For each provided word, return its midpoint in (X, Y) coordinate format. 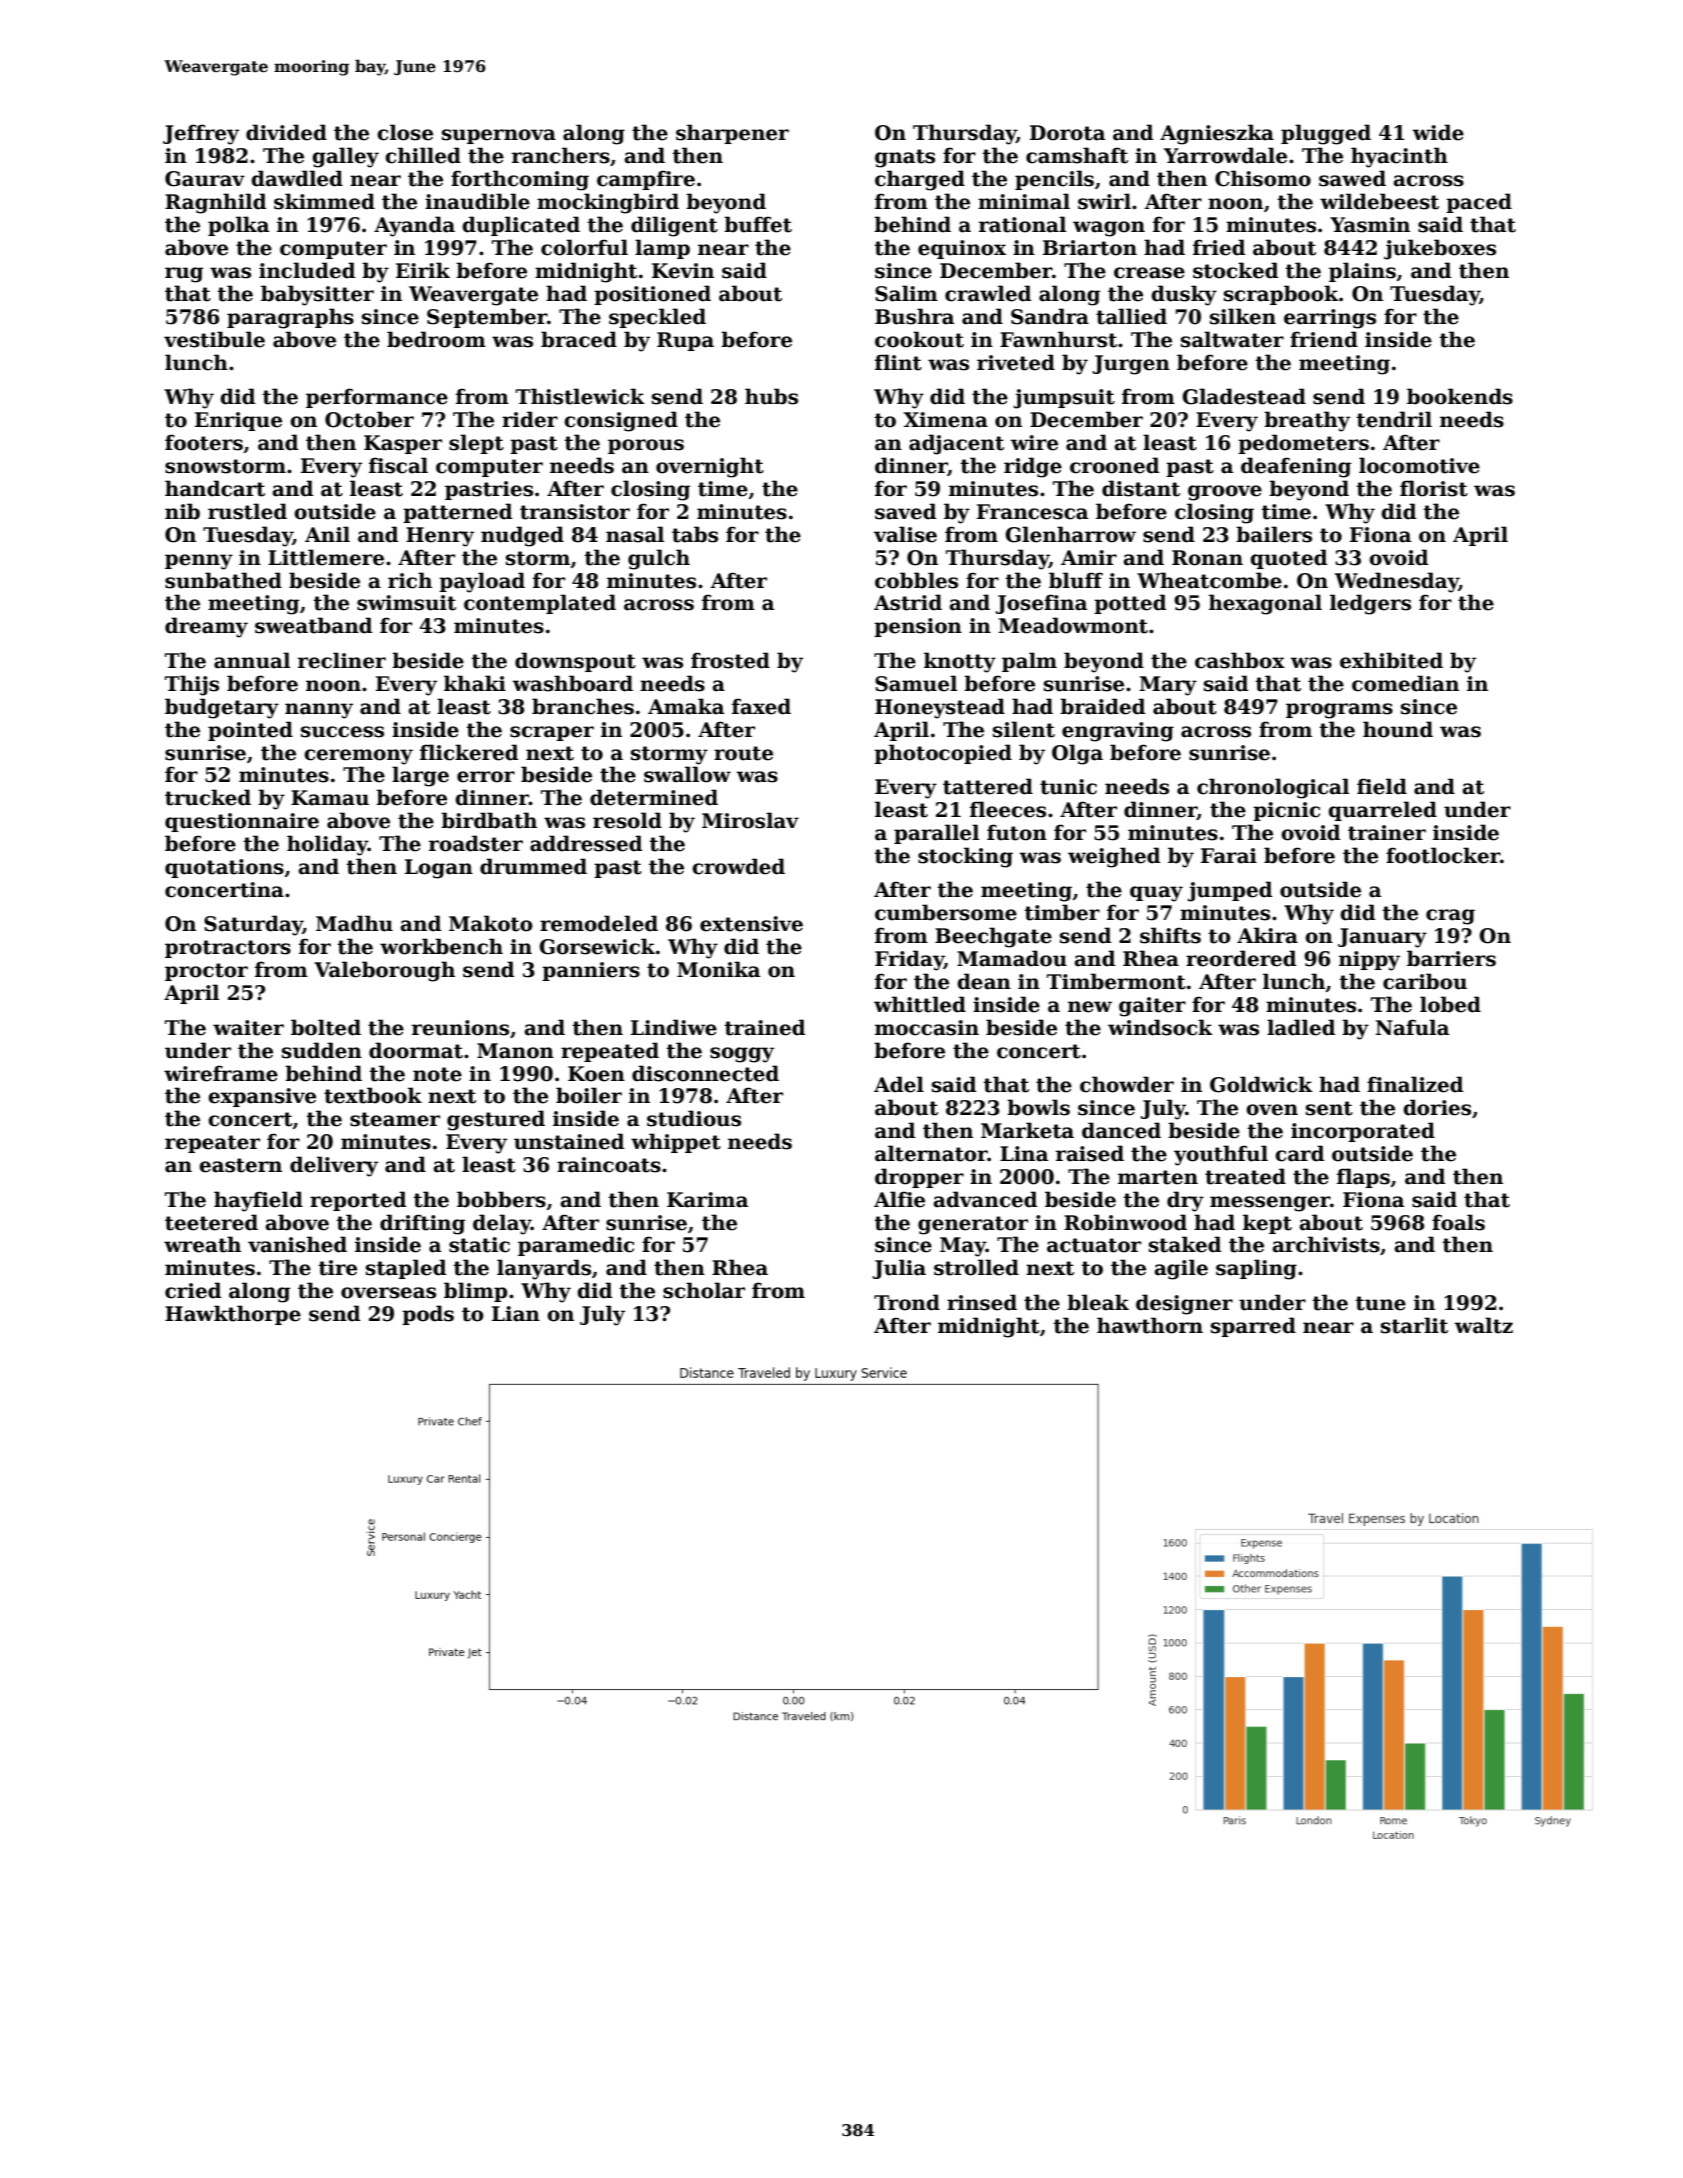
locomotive (1419, 465)
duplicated (521, 226)
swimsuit (406, 603)
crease (1149, 273)
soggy (742, 1055)
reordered (1241, 958)
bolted (326, 1027)
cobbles (916, 580)
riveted (1016, 362)
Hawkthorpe (233, 1315)
